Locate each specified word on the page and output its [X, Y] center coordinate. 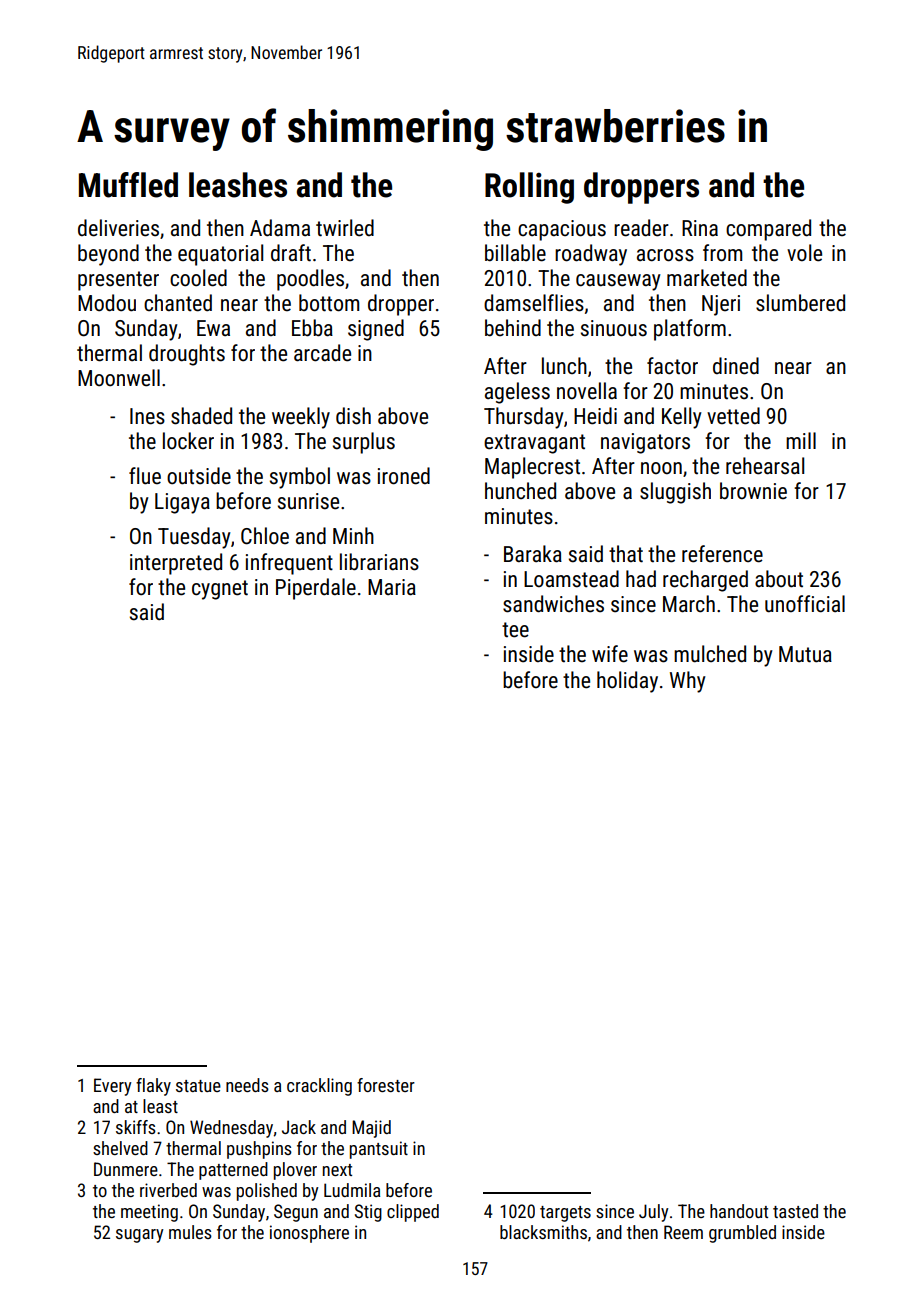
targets [565, 1214]
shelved [120, 1148]
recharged [705, 581]
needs [247, 1085]
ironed [404, 476]
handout [739, 1211]
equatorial [220, 255]
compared [768, 230]
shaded [201, 416]
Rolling [529, 188]
